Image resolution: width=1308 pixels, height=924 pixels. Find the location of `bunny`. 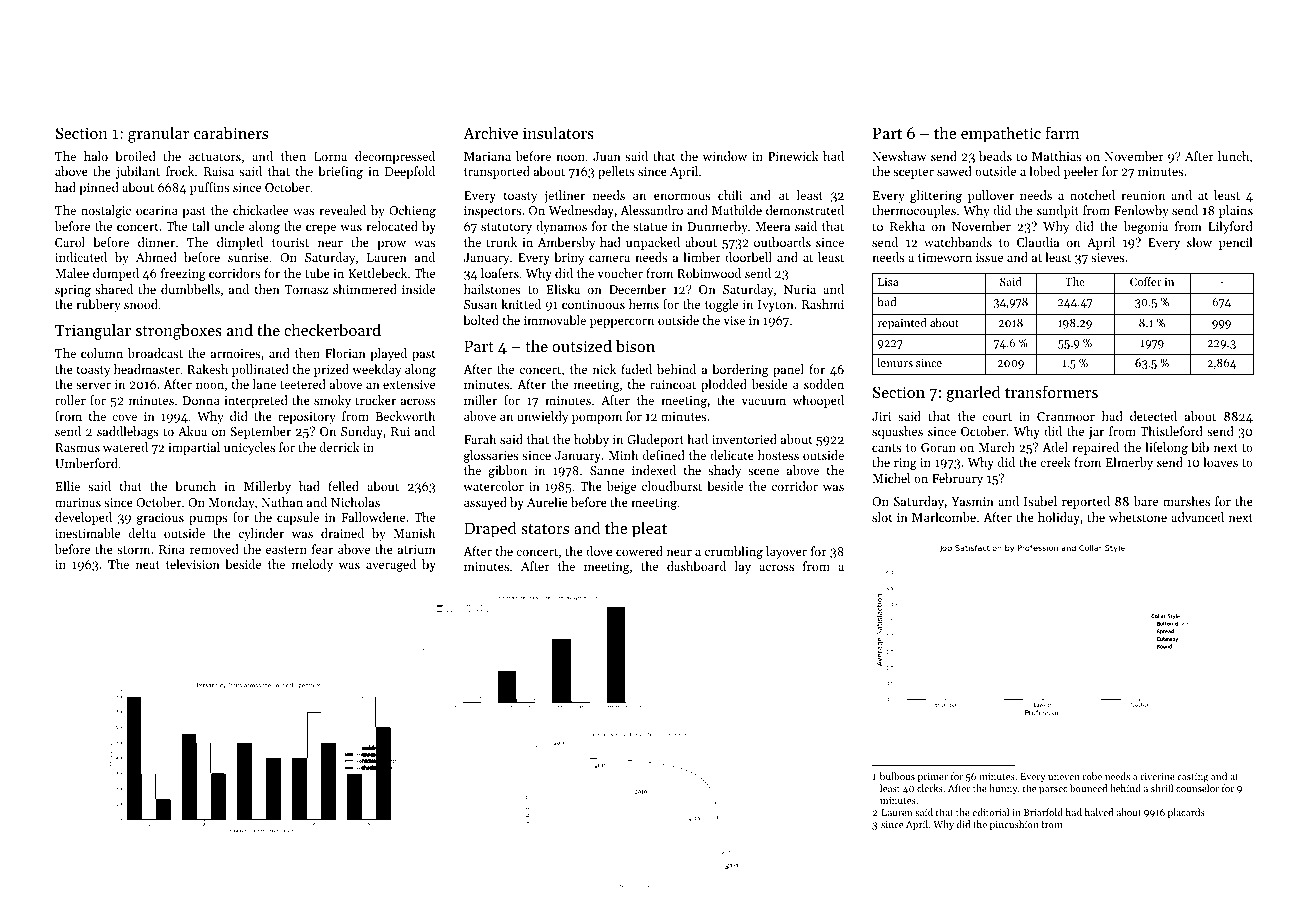

bunny is located at coordinates (1003, 789).
